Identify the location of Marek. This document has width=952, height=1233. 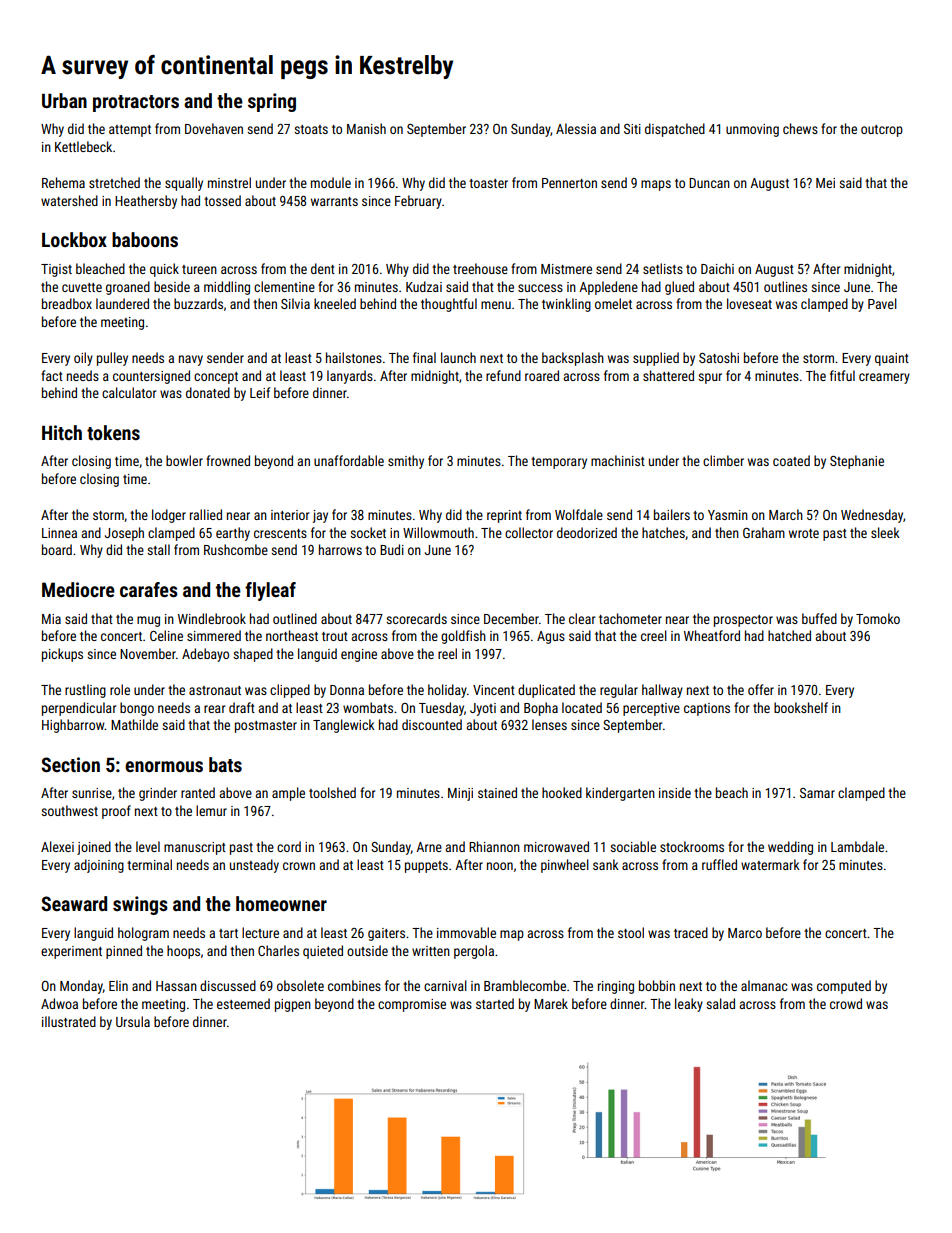
(551, 1003).
